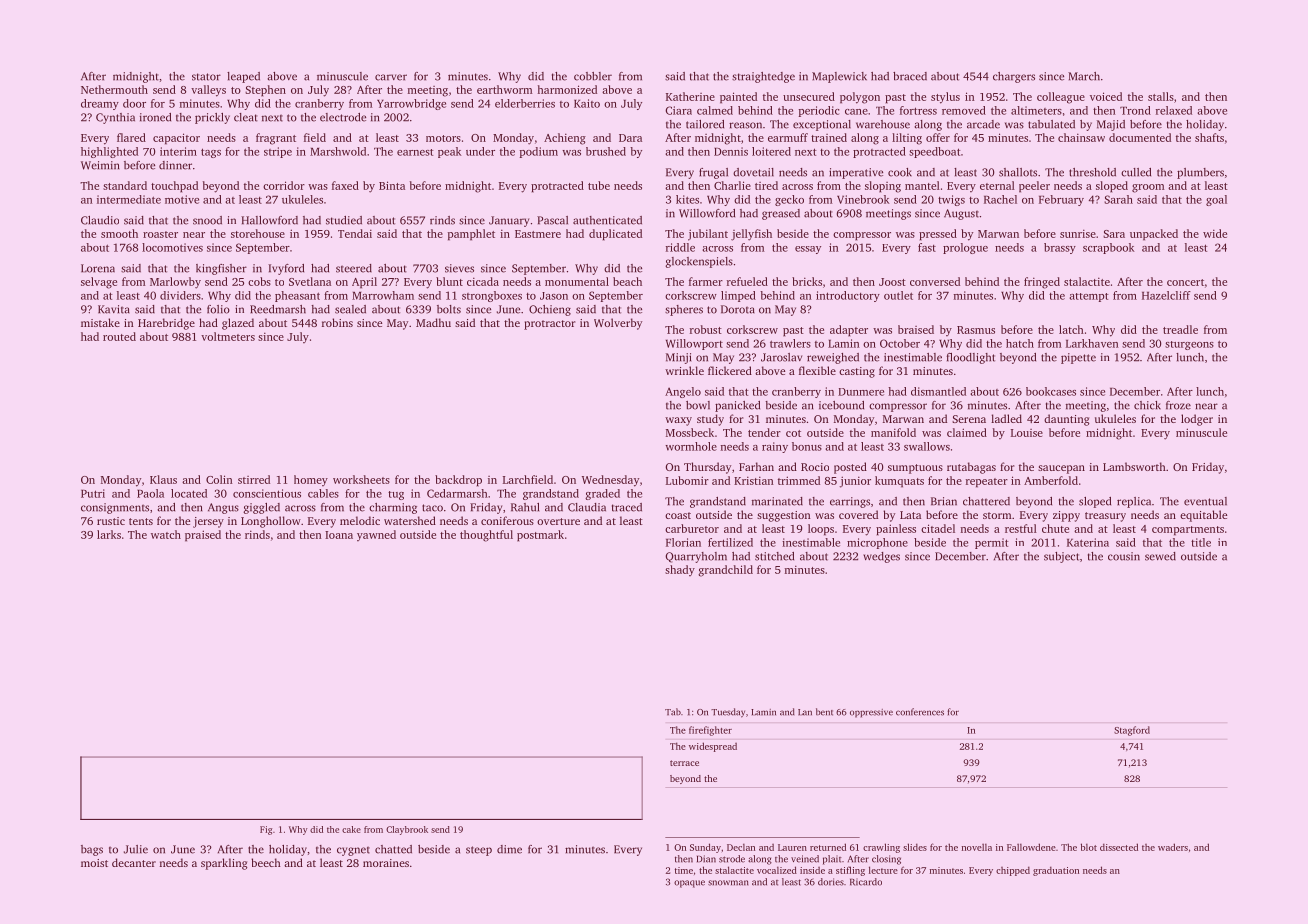 The image size is (1308, 924). Describe the element at coordinates (745, 125) in the image. I see `reason` at that location.
